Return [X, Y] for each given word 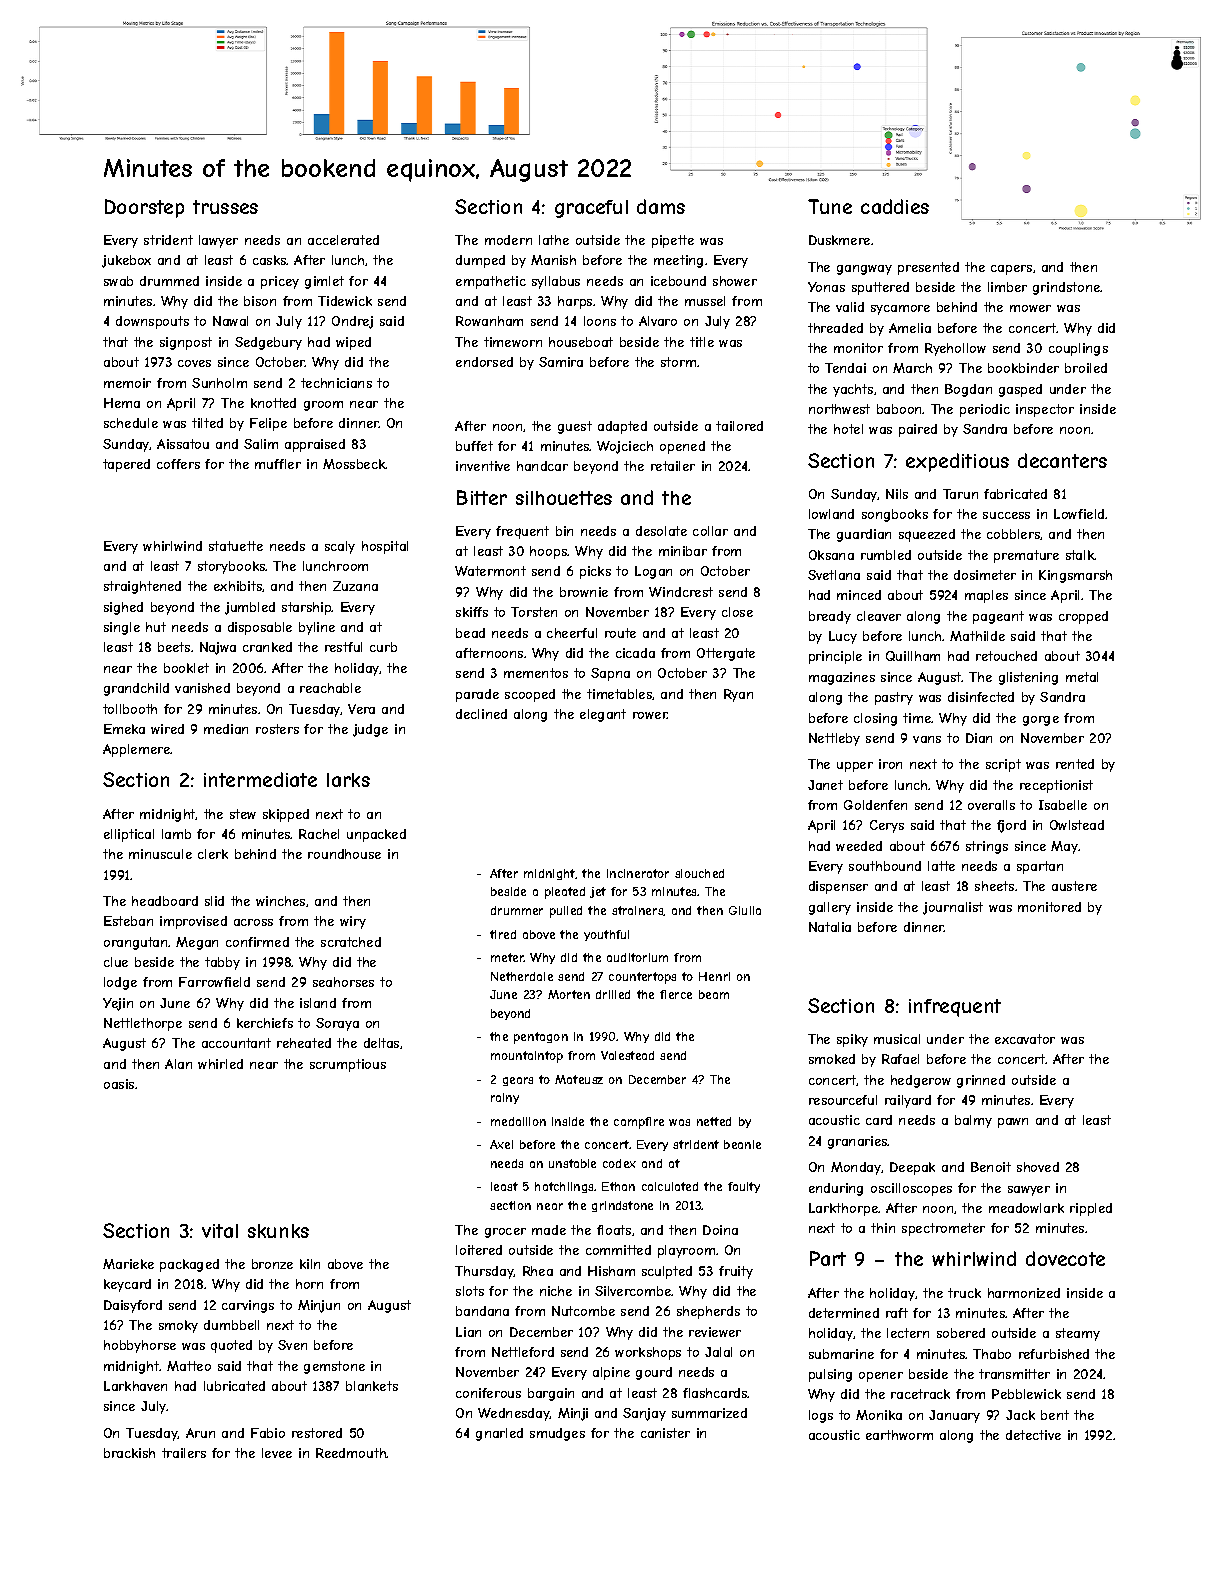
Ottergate [726, 654]
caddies [895, 206]
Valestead [627, 1055]
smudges [557, 1434]
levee [277, 1453]
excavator [1025, 1039]
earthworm [899, 1435]
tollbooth [130, 709]
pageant [998, 617]
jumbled [250, 608]
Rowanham [489, 321]
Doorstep [144, 208]
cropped [1083, 617]
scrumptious [348, 1065]
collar [710, 531]
